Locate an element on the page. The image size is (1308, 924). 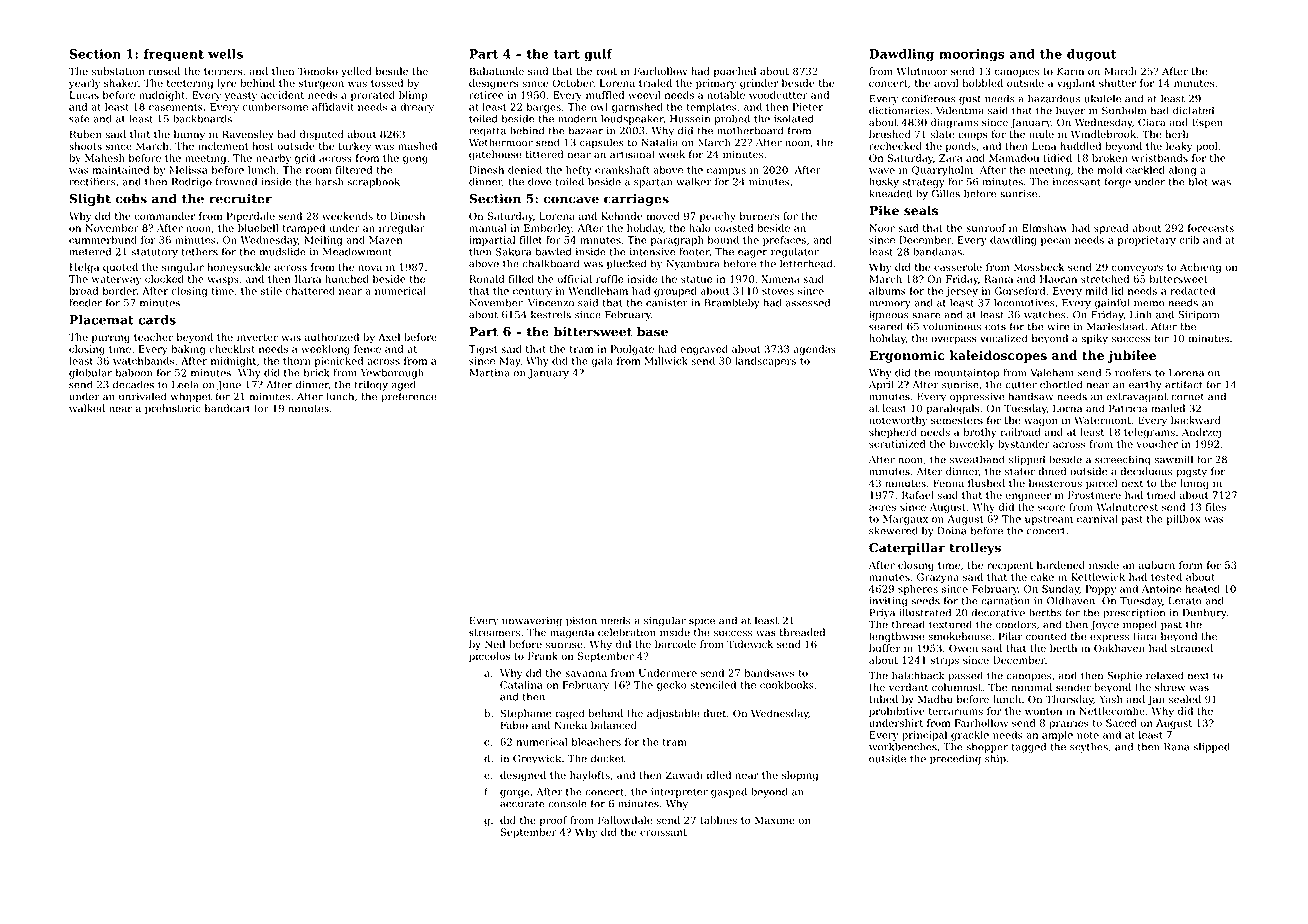
moorings is located at coordinates (972, 55).
